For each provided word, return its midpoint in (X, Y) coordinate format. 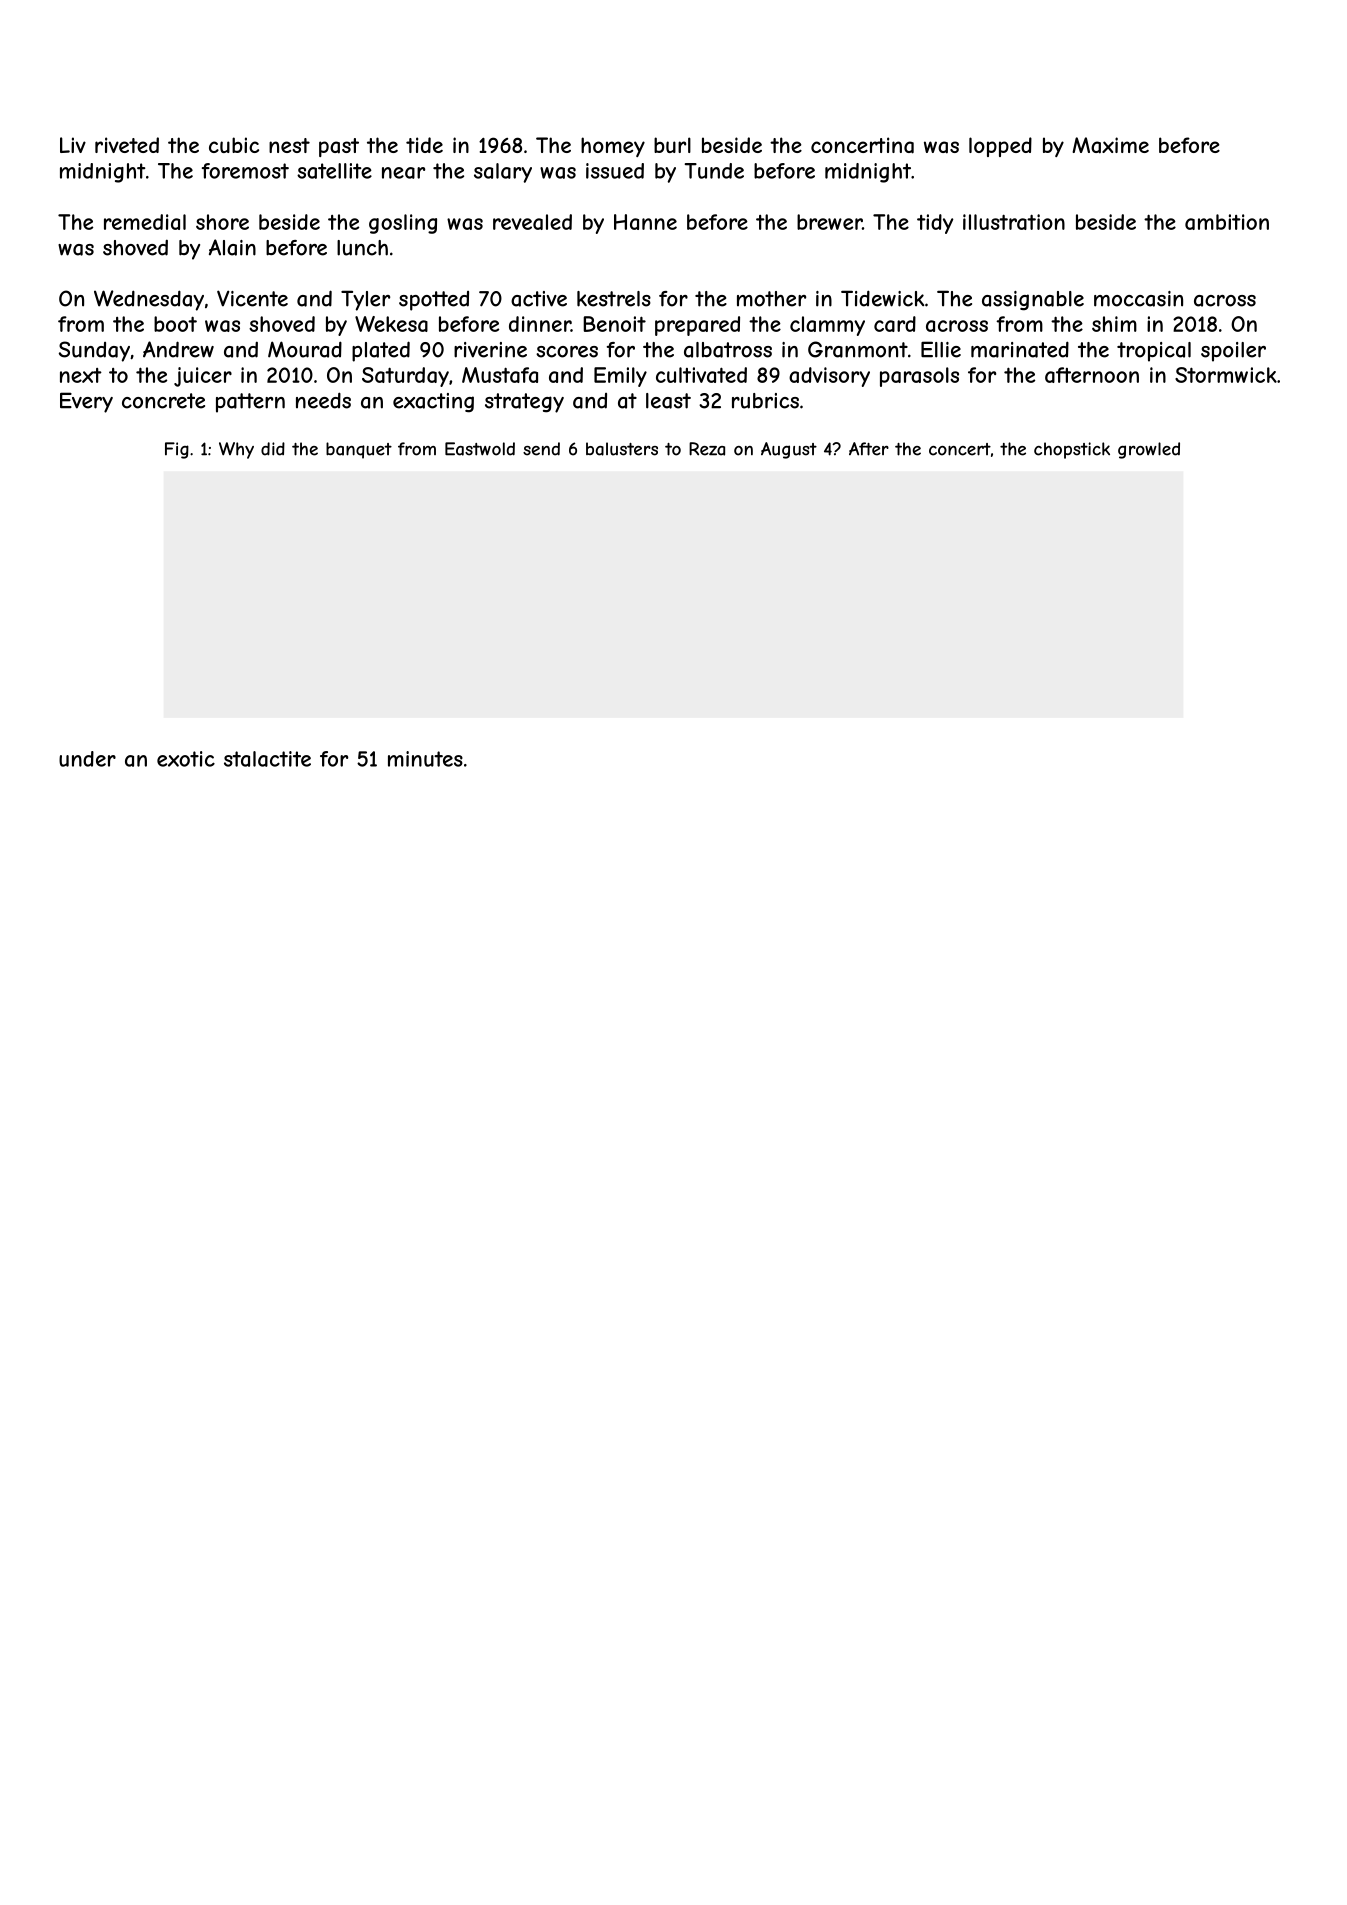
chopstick (1072, 450)
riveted (127, 145)
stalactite (267, 759)
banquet (359, 450)
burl (672, 145)
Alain (232, 247)
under (87, 759)
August (789, 450)
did (273, 449)
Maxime (1110, 145)
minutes (425, 759)
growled (1149, 450)
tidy (935, 224)
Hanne (645, 222)
